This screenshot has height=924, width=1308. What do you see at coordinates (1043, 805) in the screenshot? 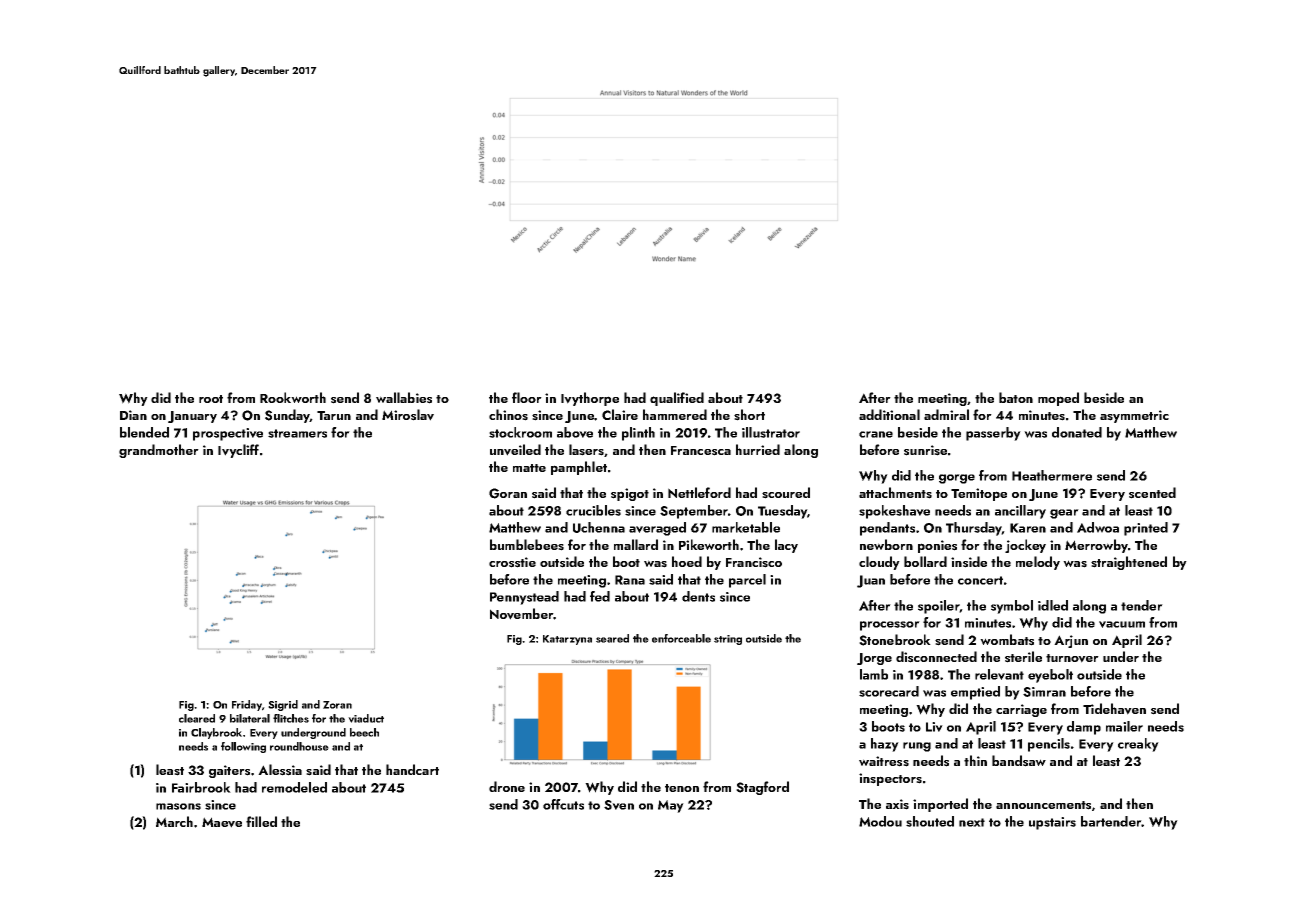
I see `announcements` at bounding box center [1043, 805].
